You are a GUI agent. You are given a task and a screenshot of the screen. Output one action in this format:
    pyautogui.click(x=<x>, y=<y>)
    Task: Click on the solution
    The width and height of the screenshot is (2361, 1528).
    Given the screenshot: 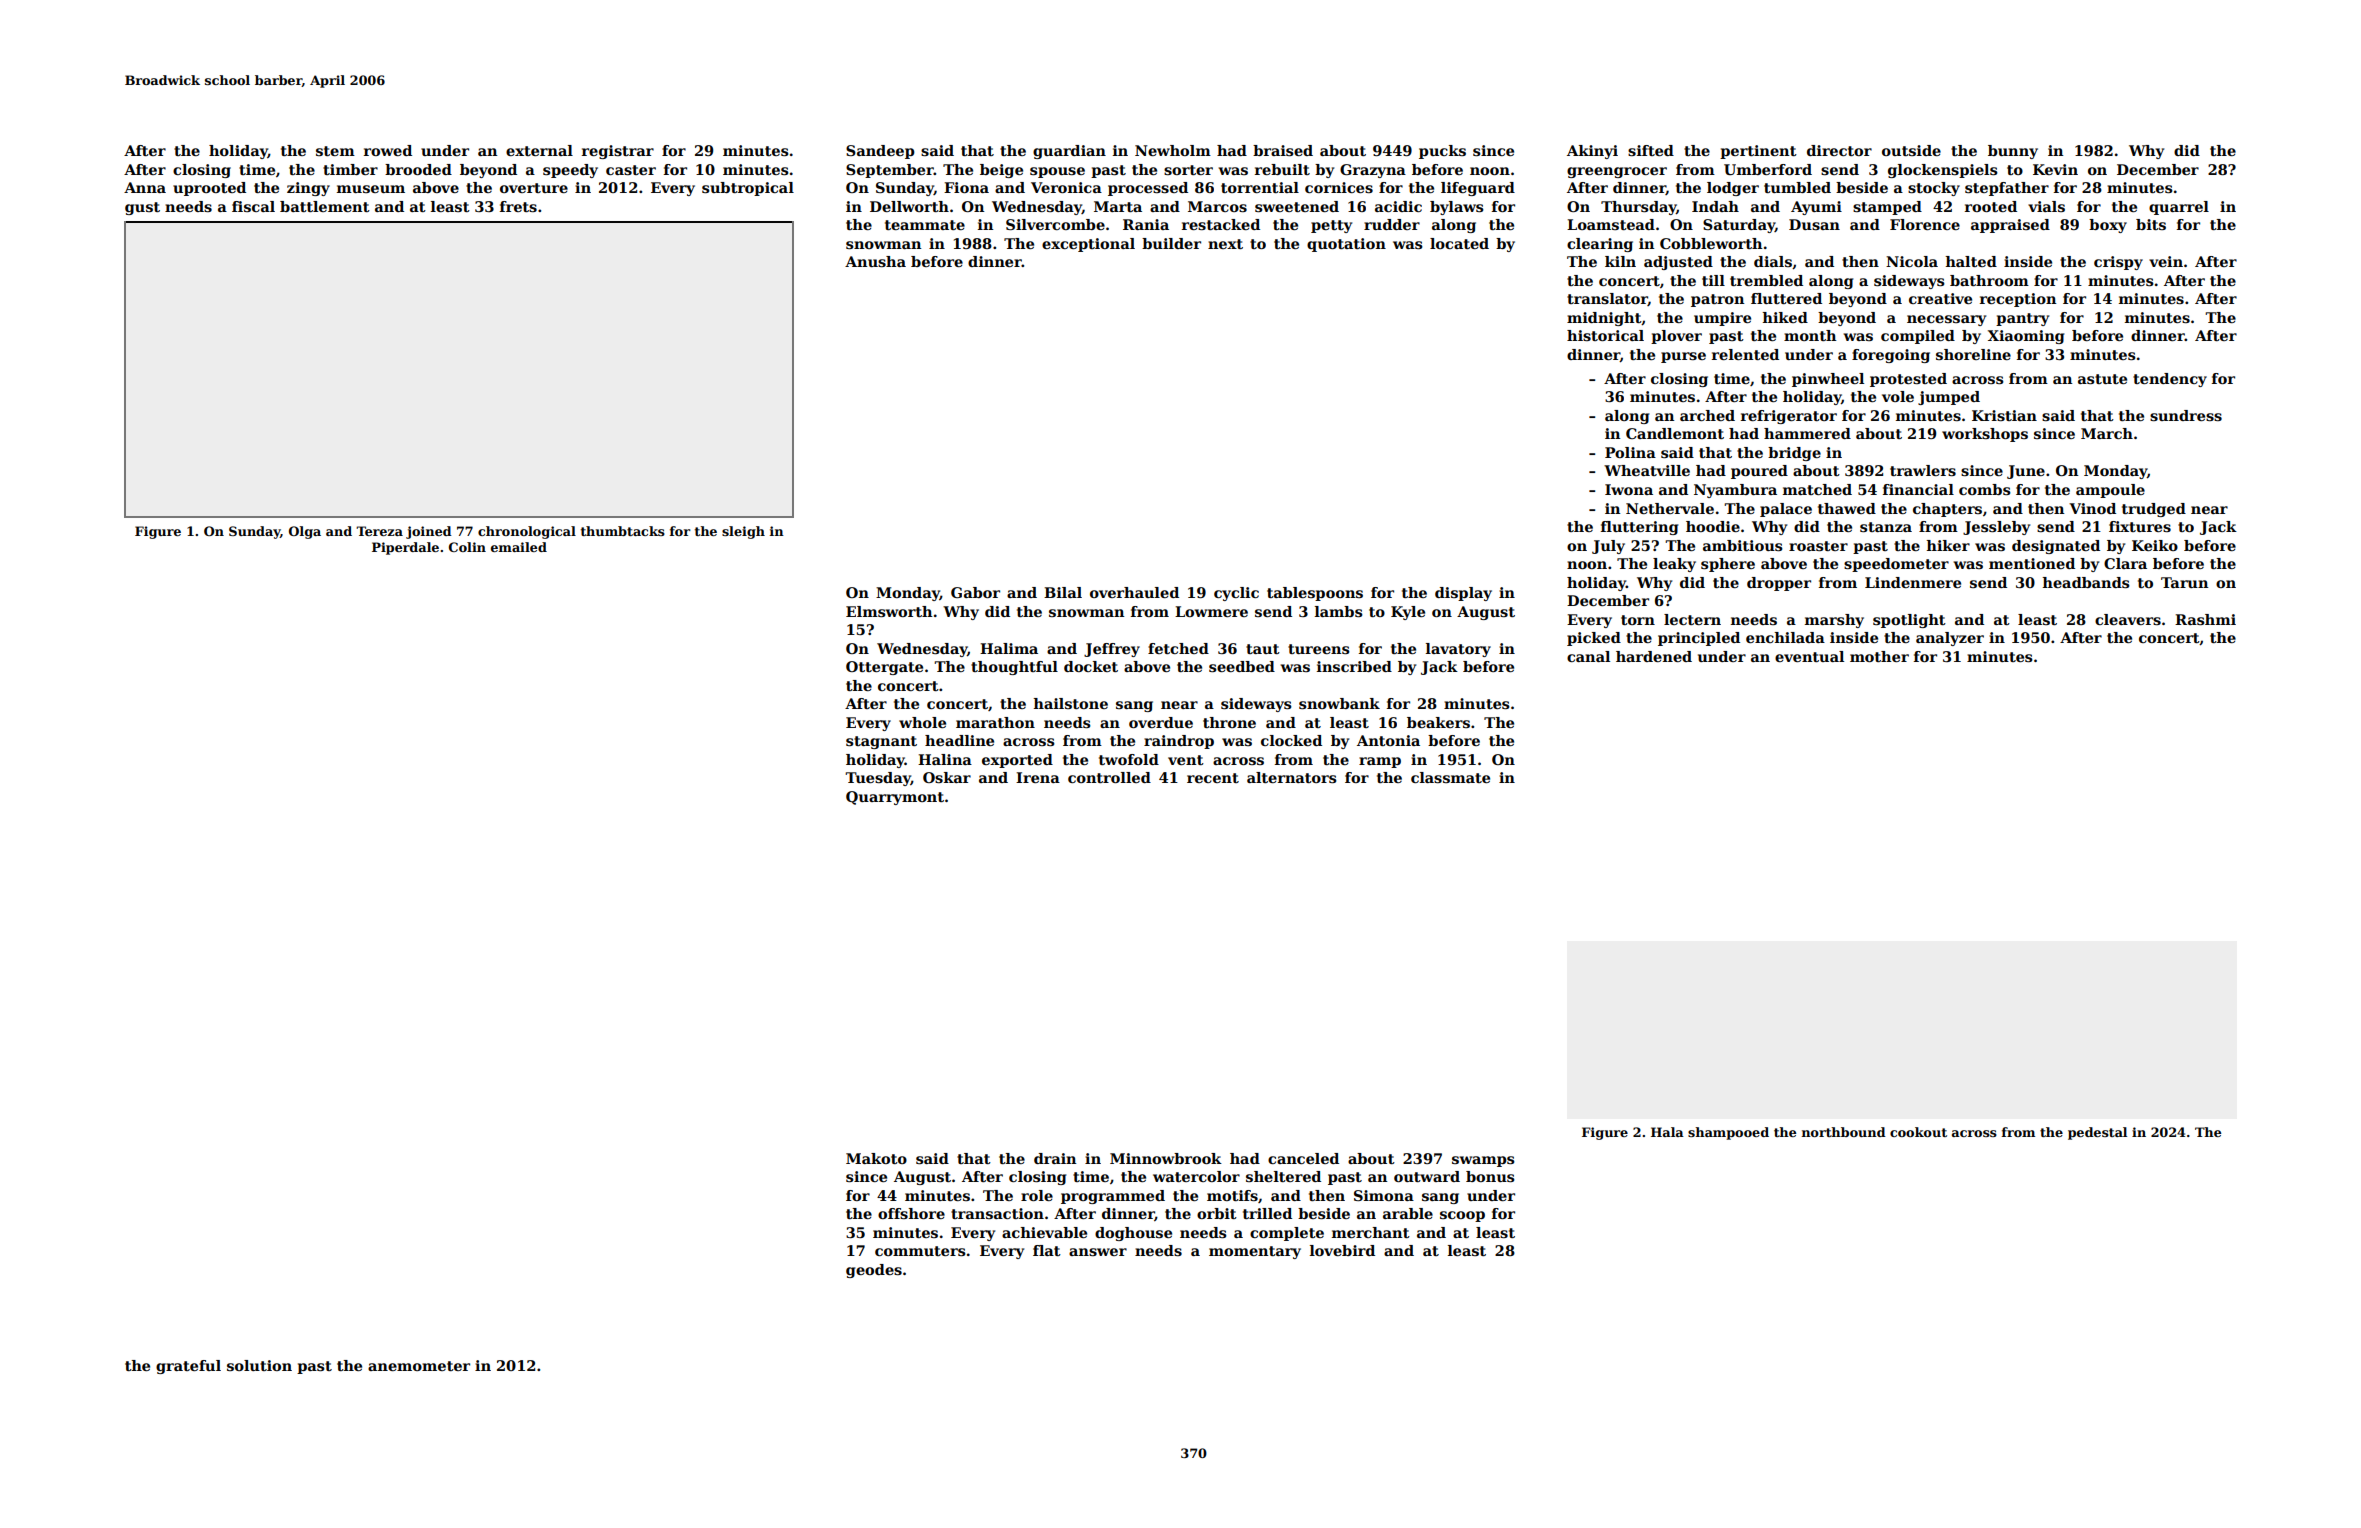 What is the action you would take?
    pyautogui.click(x=259, y=1365)
